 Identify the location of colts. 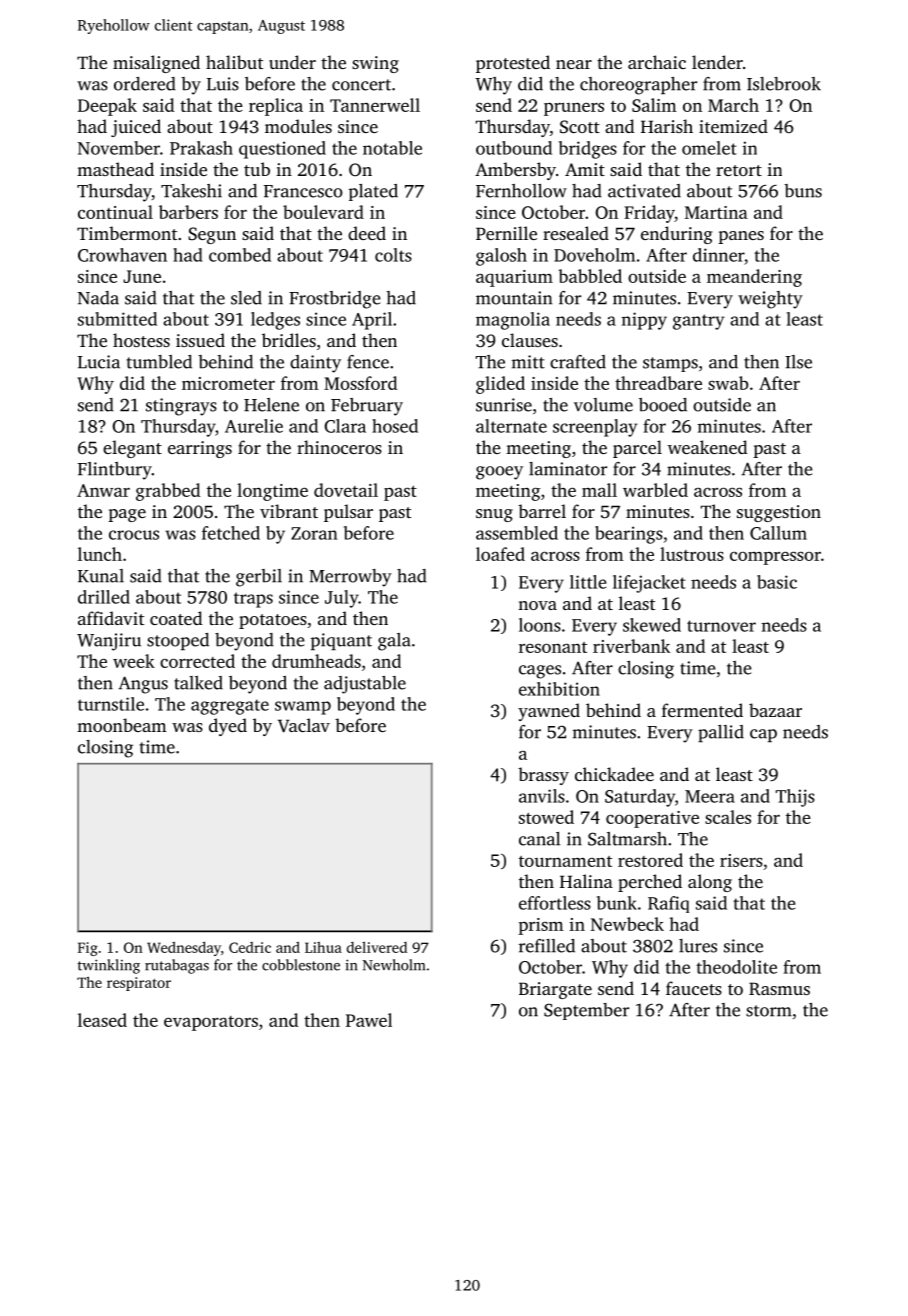
(393, 255).
